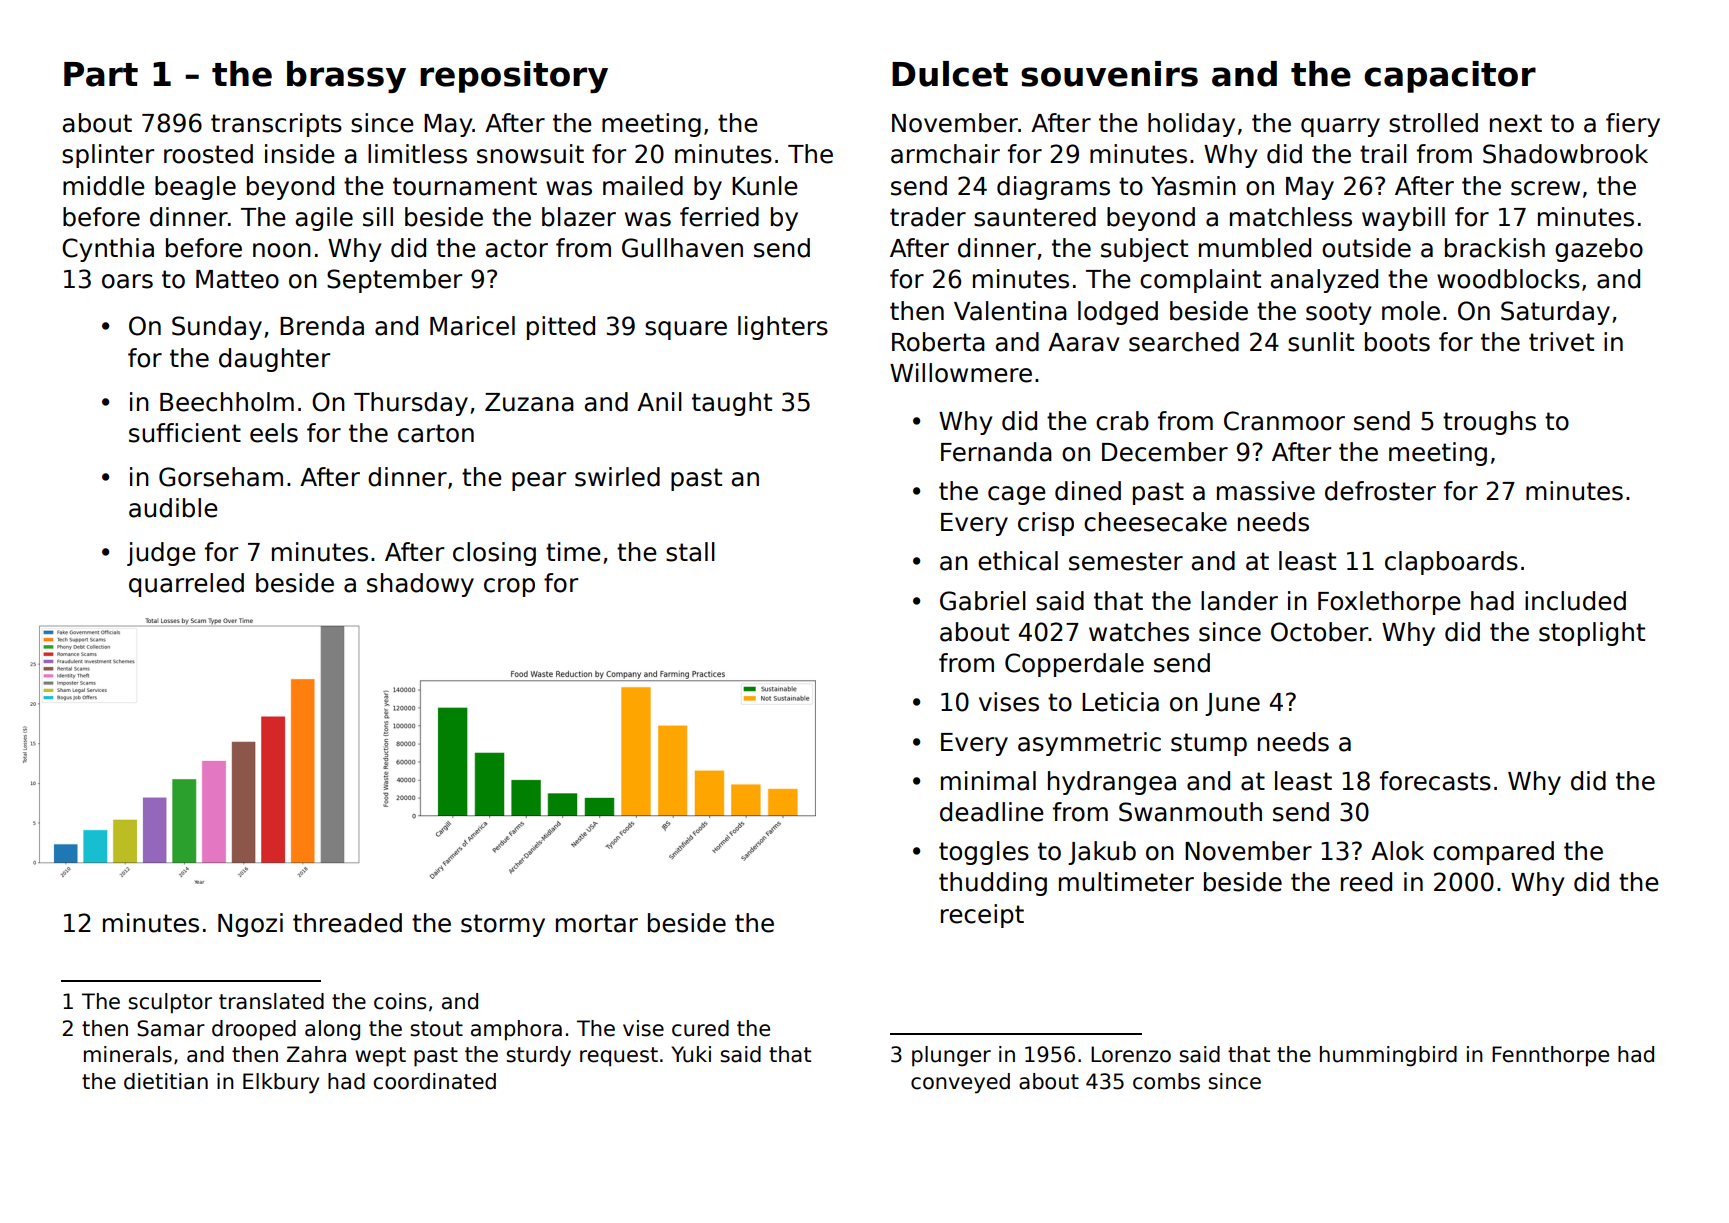 This screenshot has height=1223, width=1729. I want to click on Beechholm, so click(227, 402).
